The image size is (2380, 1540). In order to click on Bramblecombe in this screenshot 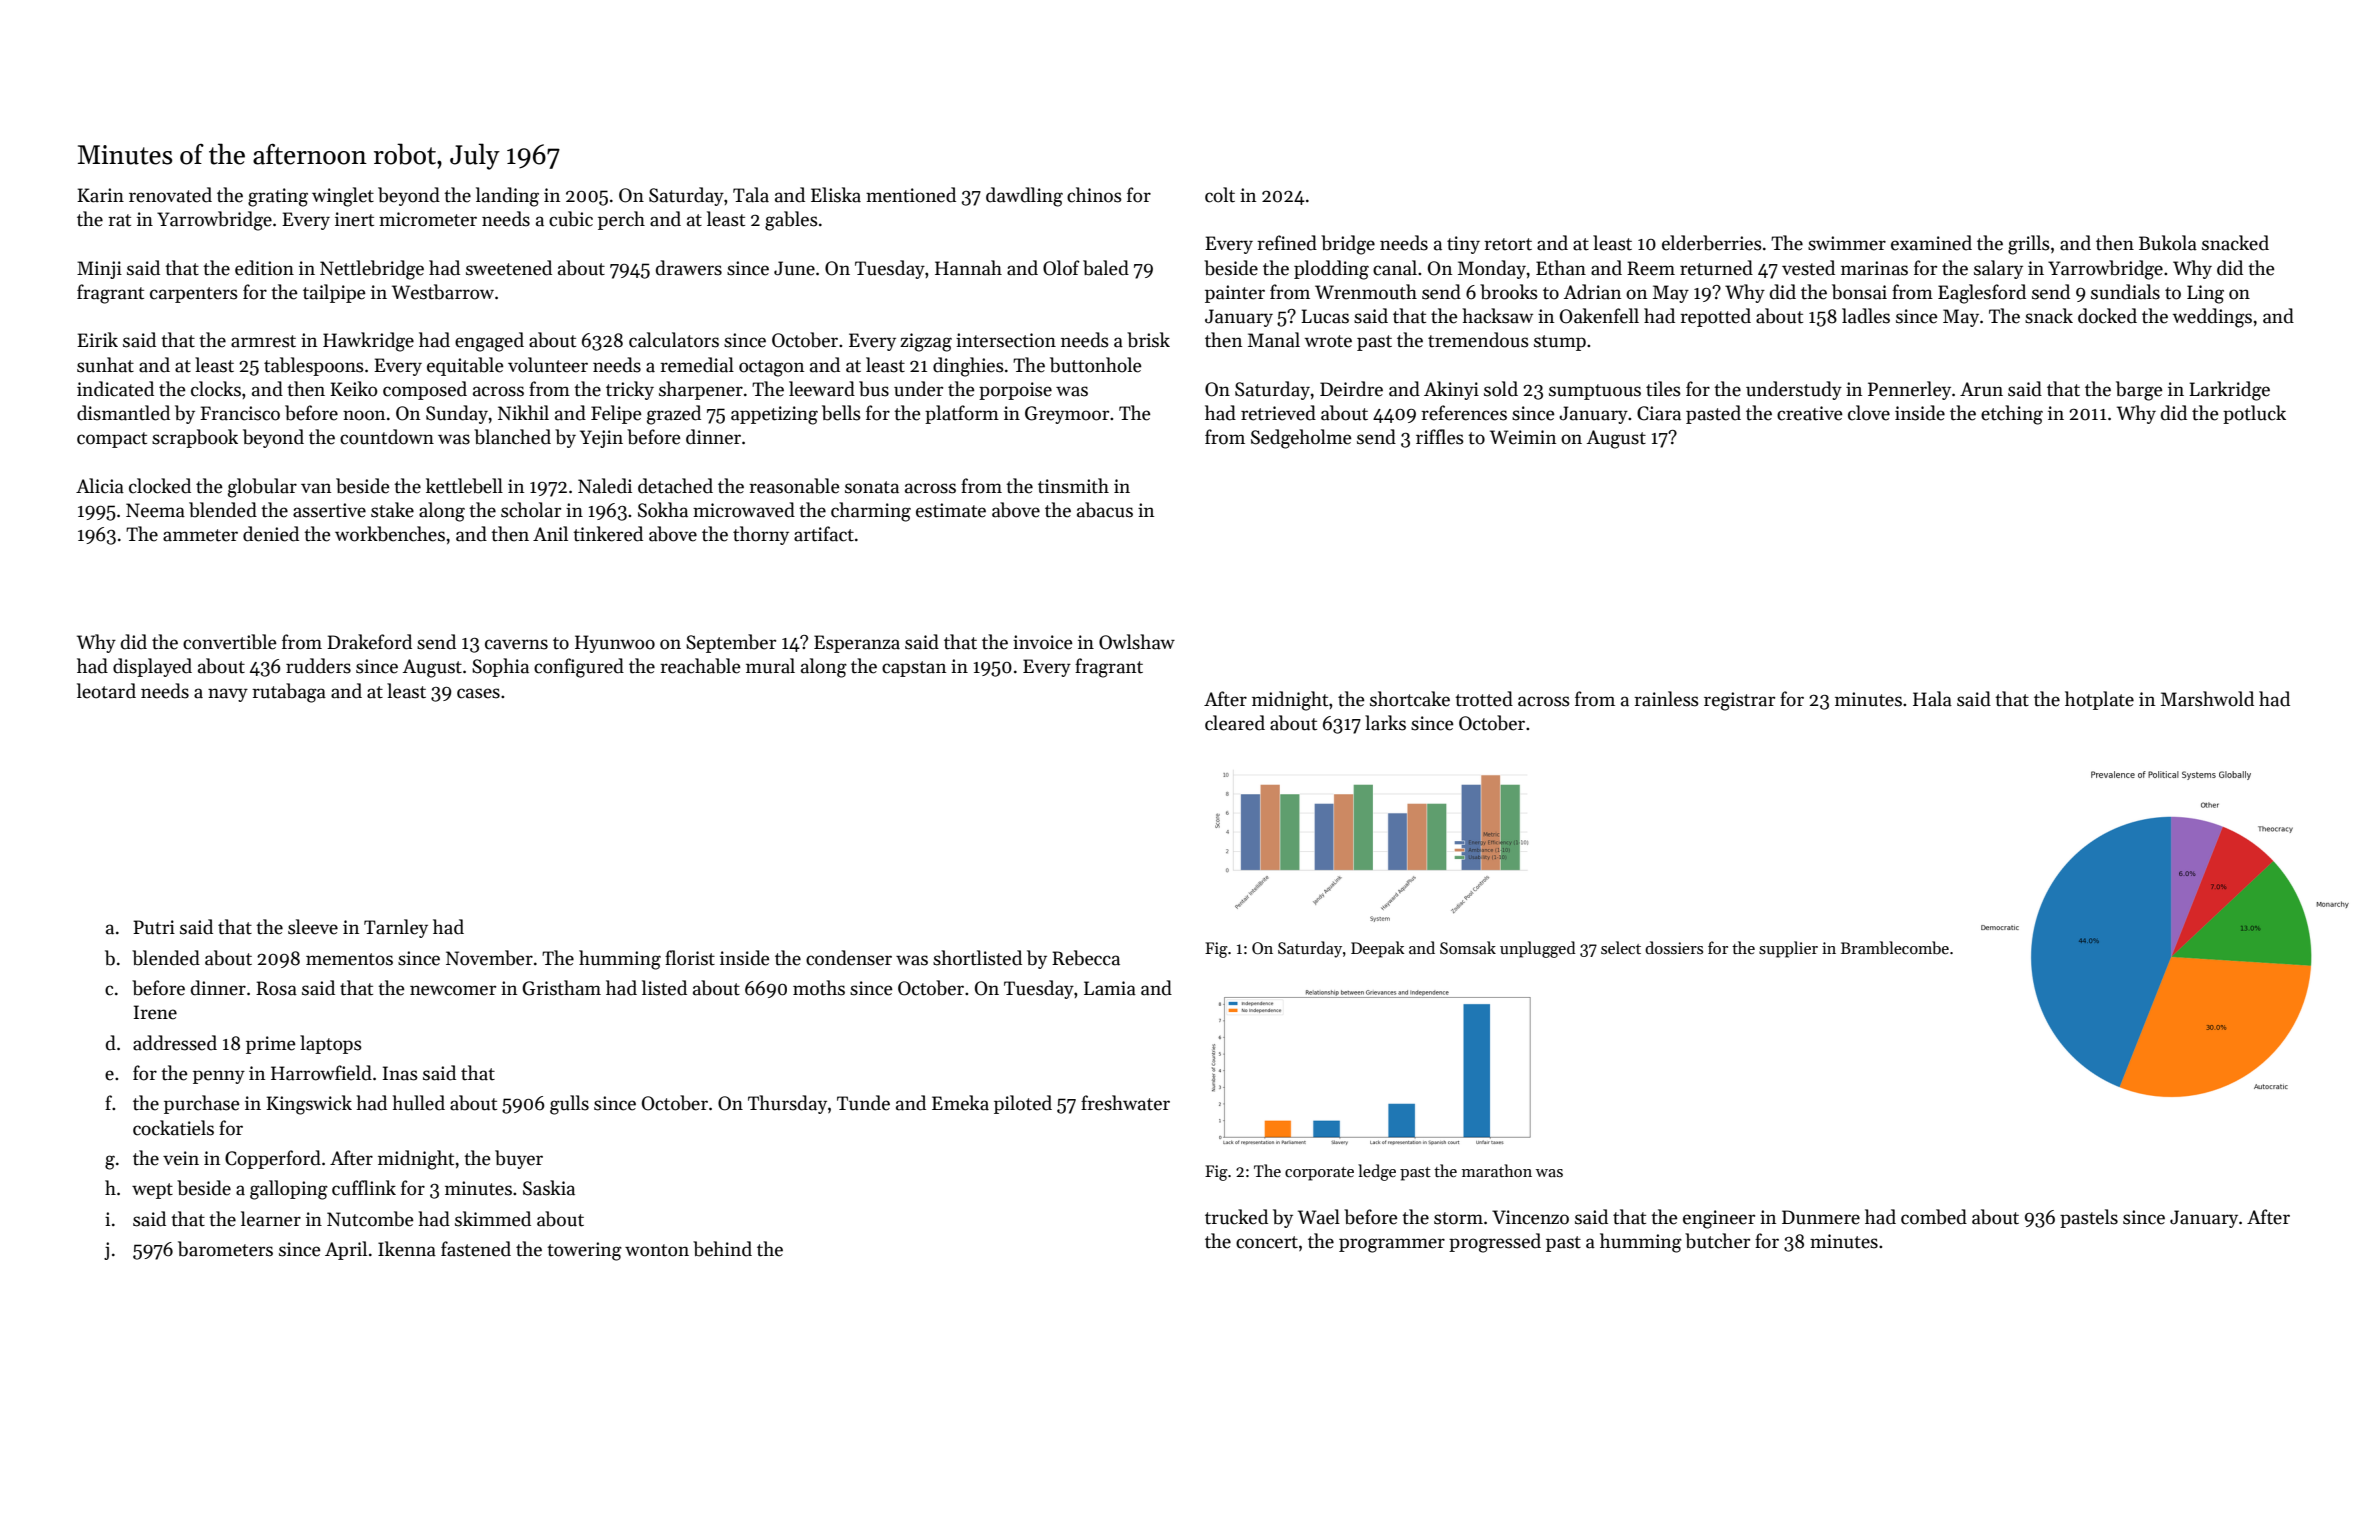, I will do `click(1895, 947)`.
